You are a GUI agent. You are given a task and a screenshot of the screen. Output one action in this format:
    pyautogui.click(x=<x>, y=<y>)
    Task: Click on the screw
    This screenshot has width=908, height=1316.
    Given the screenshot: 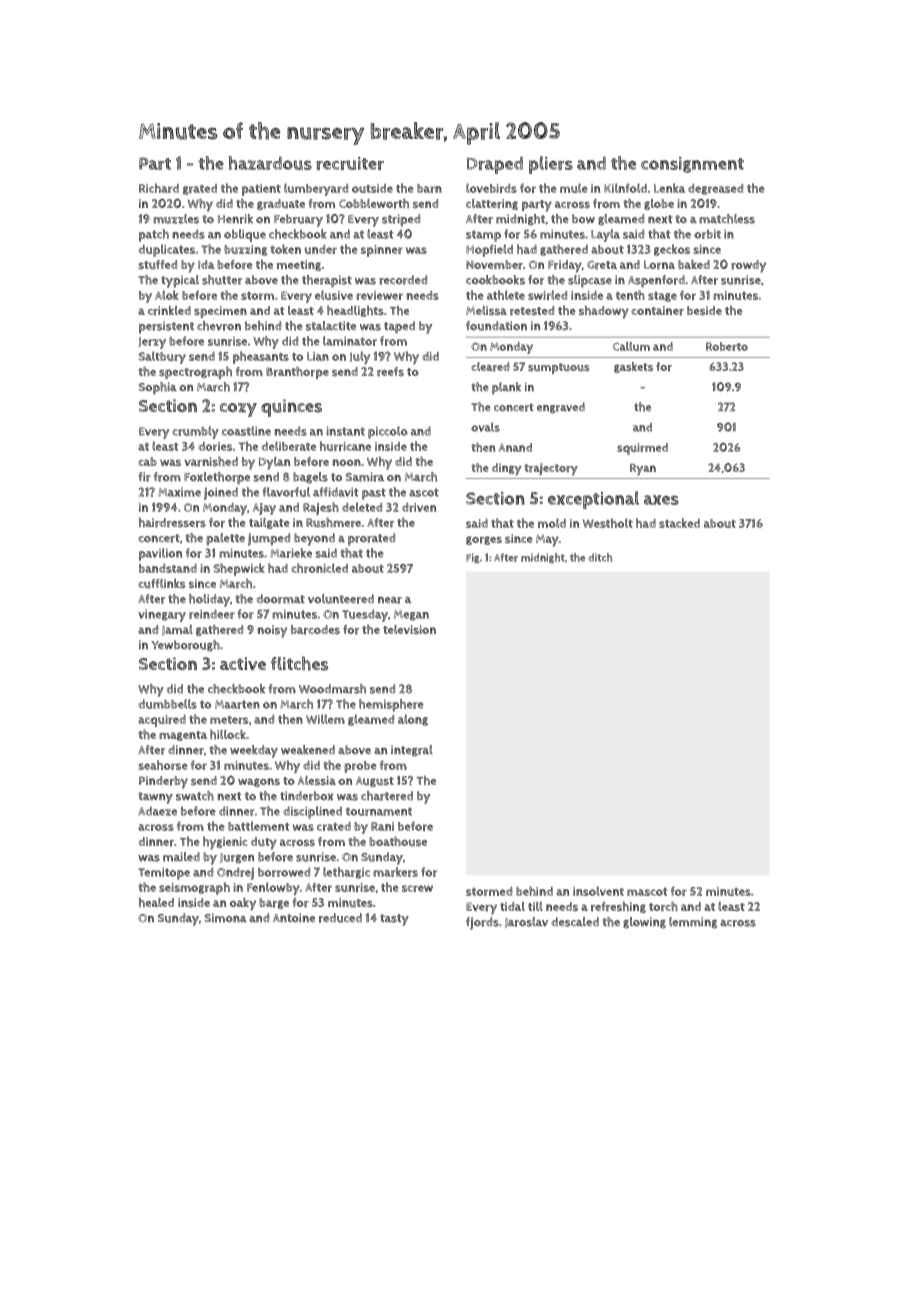 What is the action you would take?
    pyautogui.click(x=417, y=888)
